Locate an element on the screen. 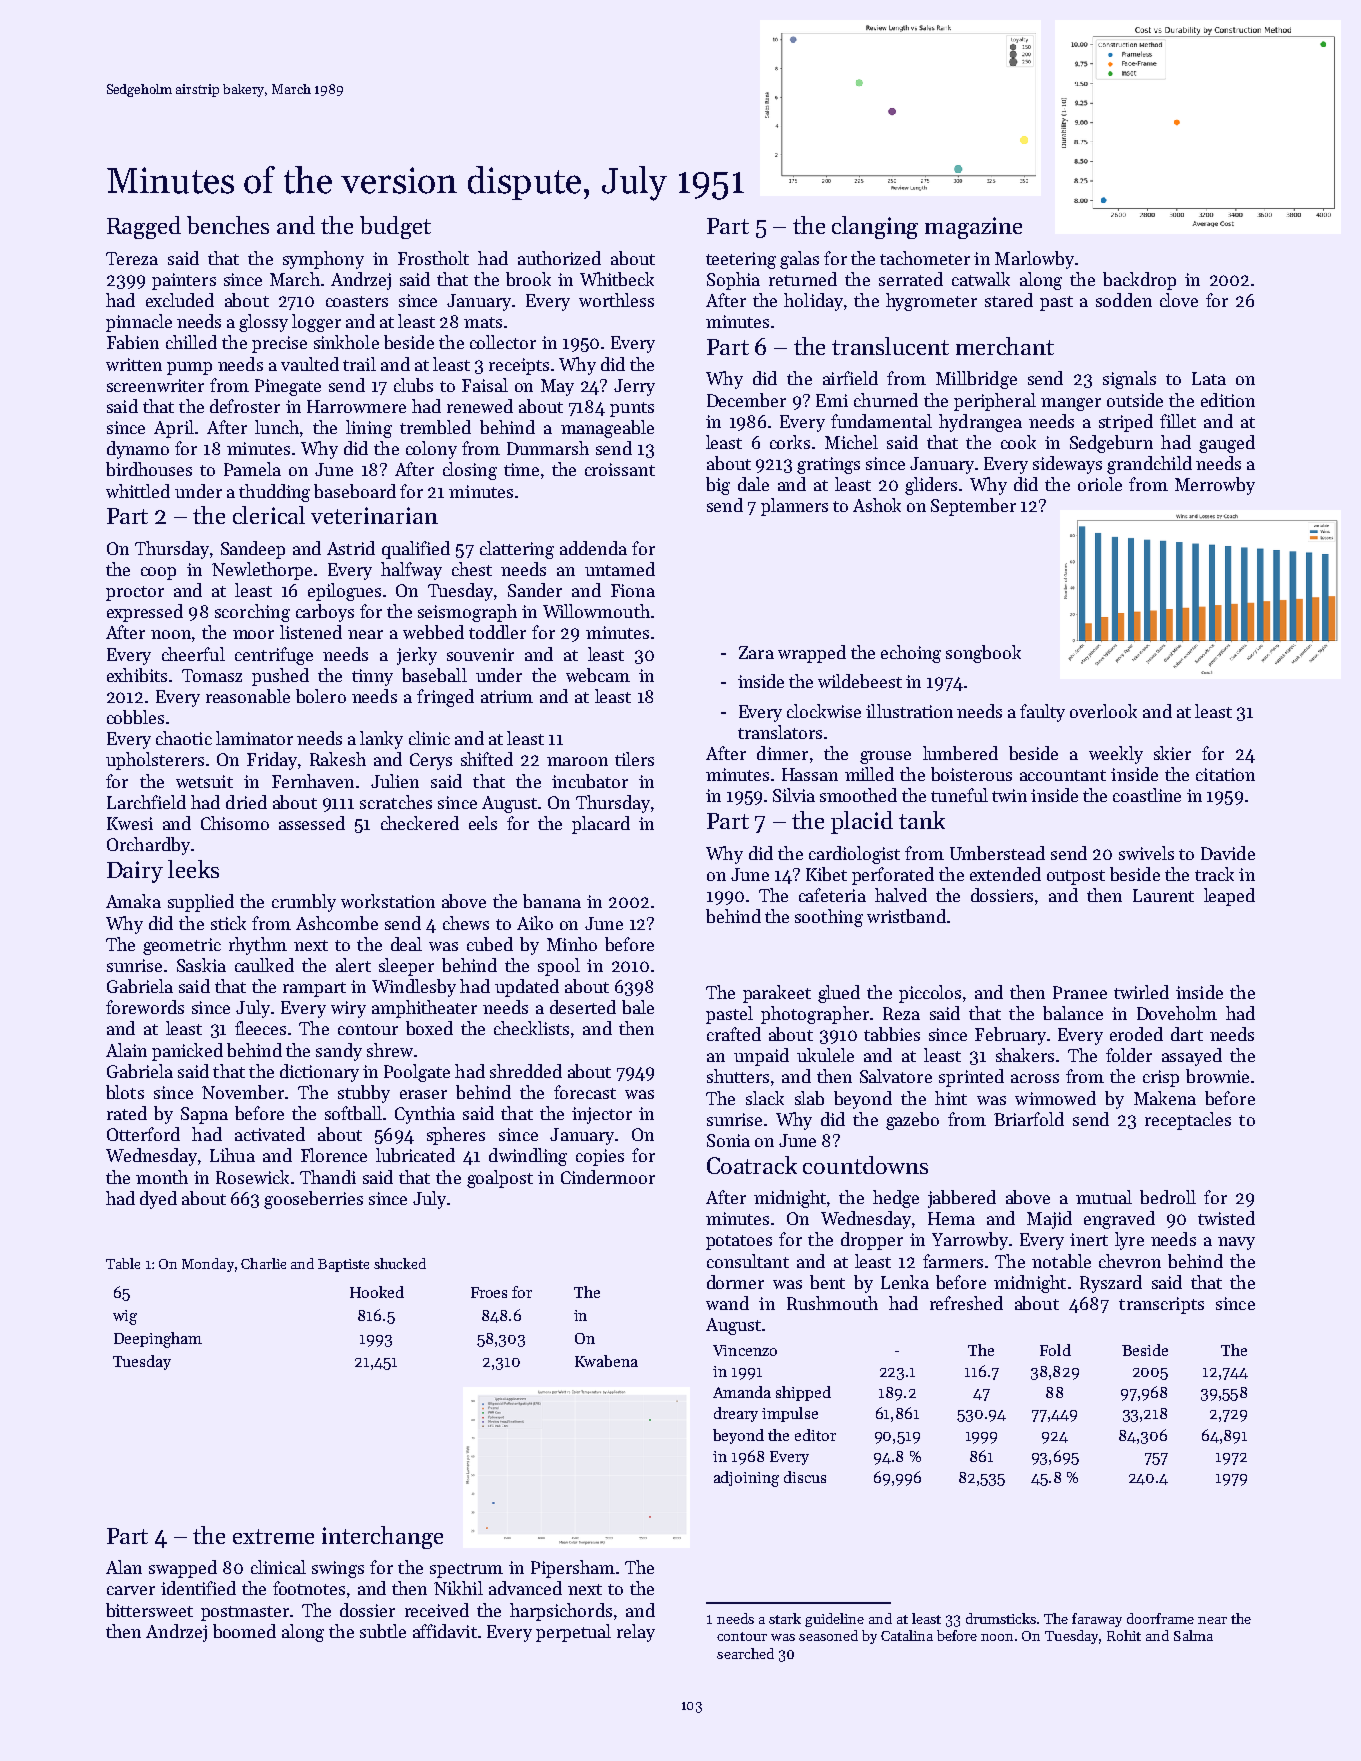 The width and height of the screenshot is (1361, 1761). bittersweet is located at coordinates (149, 1610).
